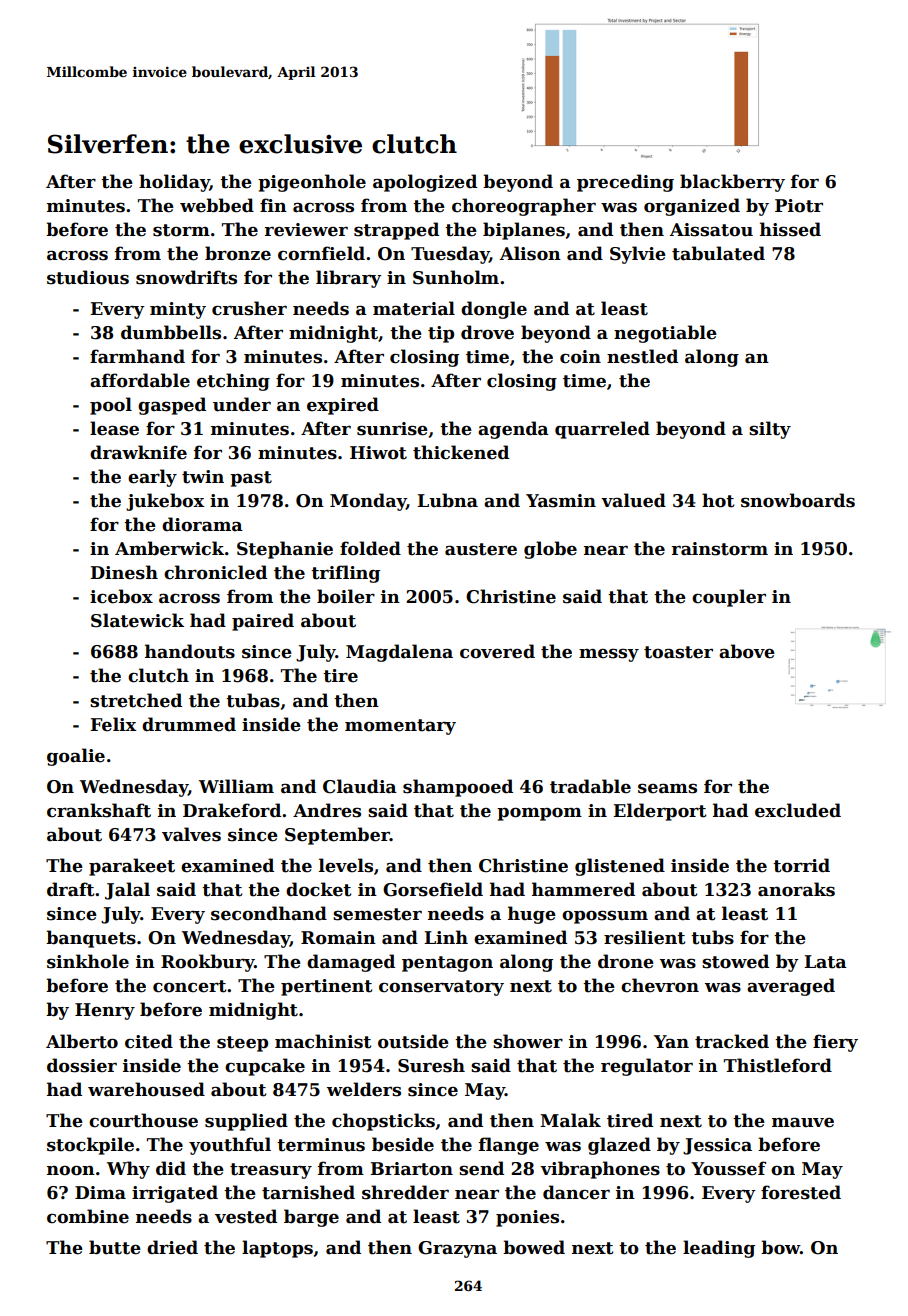  Describe the element at coordinates (609, 655) in the page. I see `messy` at that location.
